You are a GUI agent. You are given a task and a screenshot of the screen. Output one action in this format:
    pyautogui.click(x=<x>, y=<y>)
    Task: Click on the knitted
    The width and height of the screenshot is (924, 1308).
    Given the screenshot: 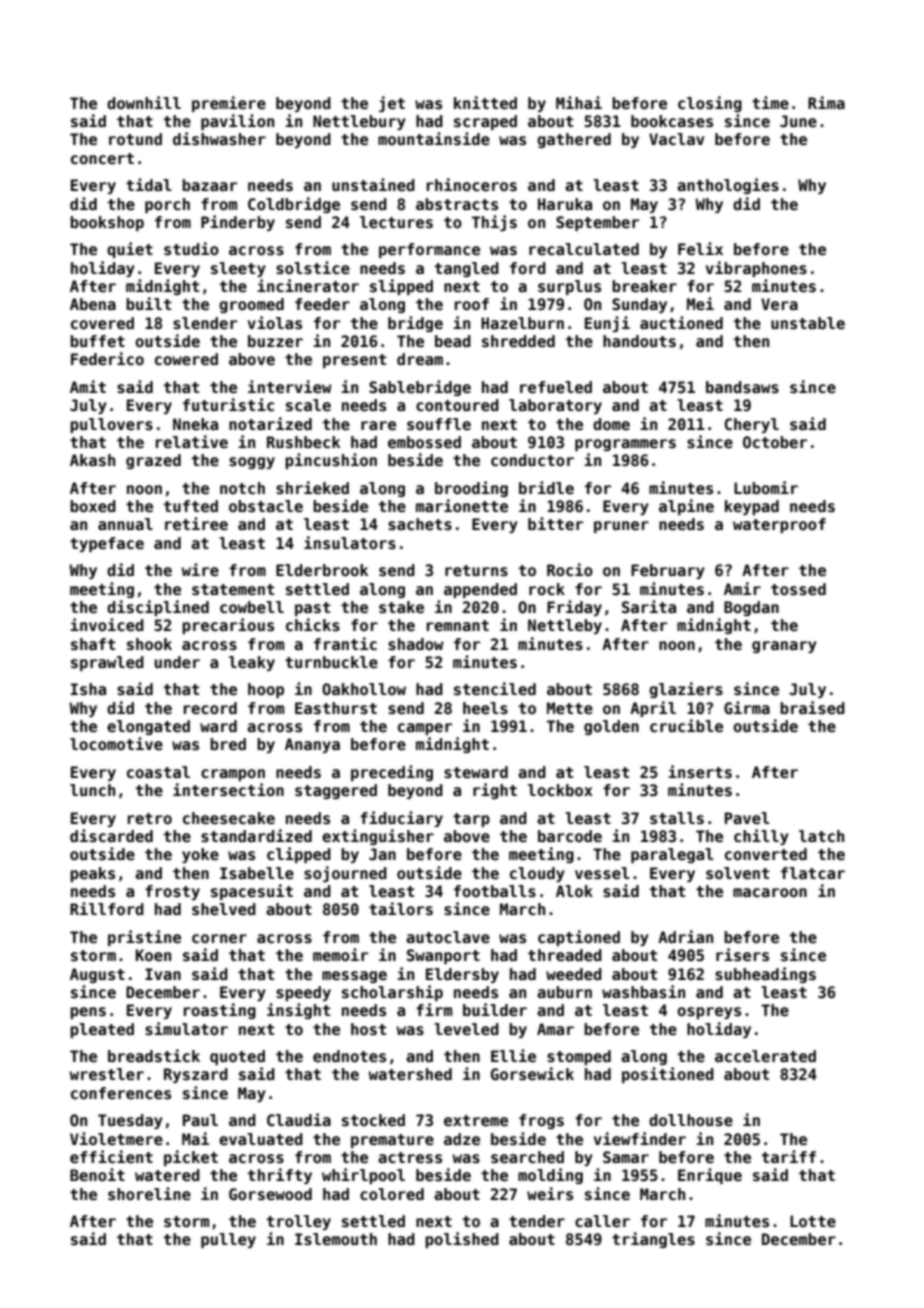 What is the action you would take?
    pyautogui.click(x=485, y=103)
